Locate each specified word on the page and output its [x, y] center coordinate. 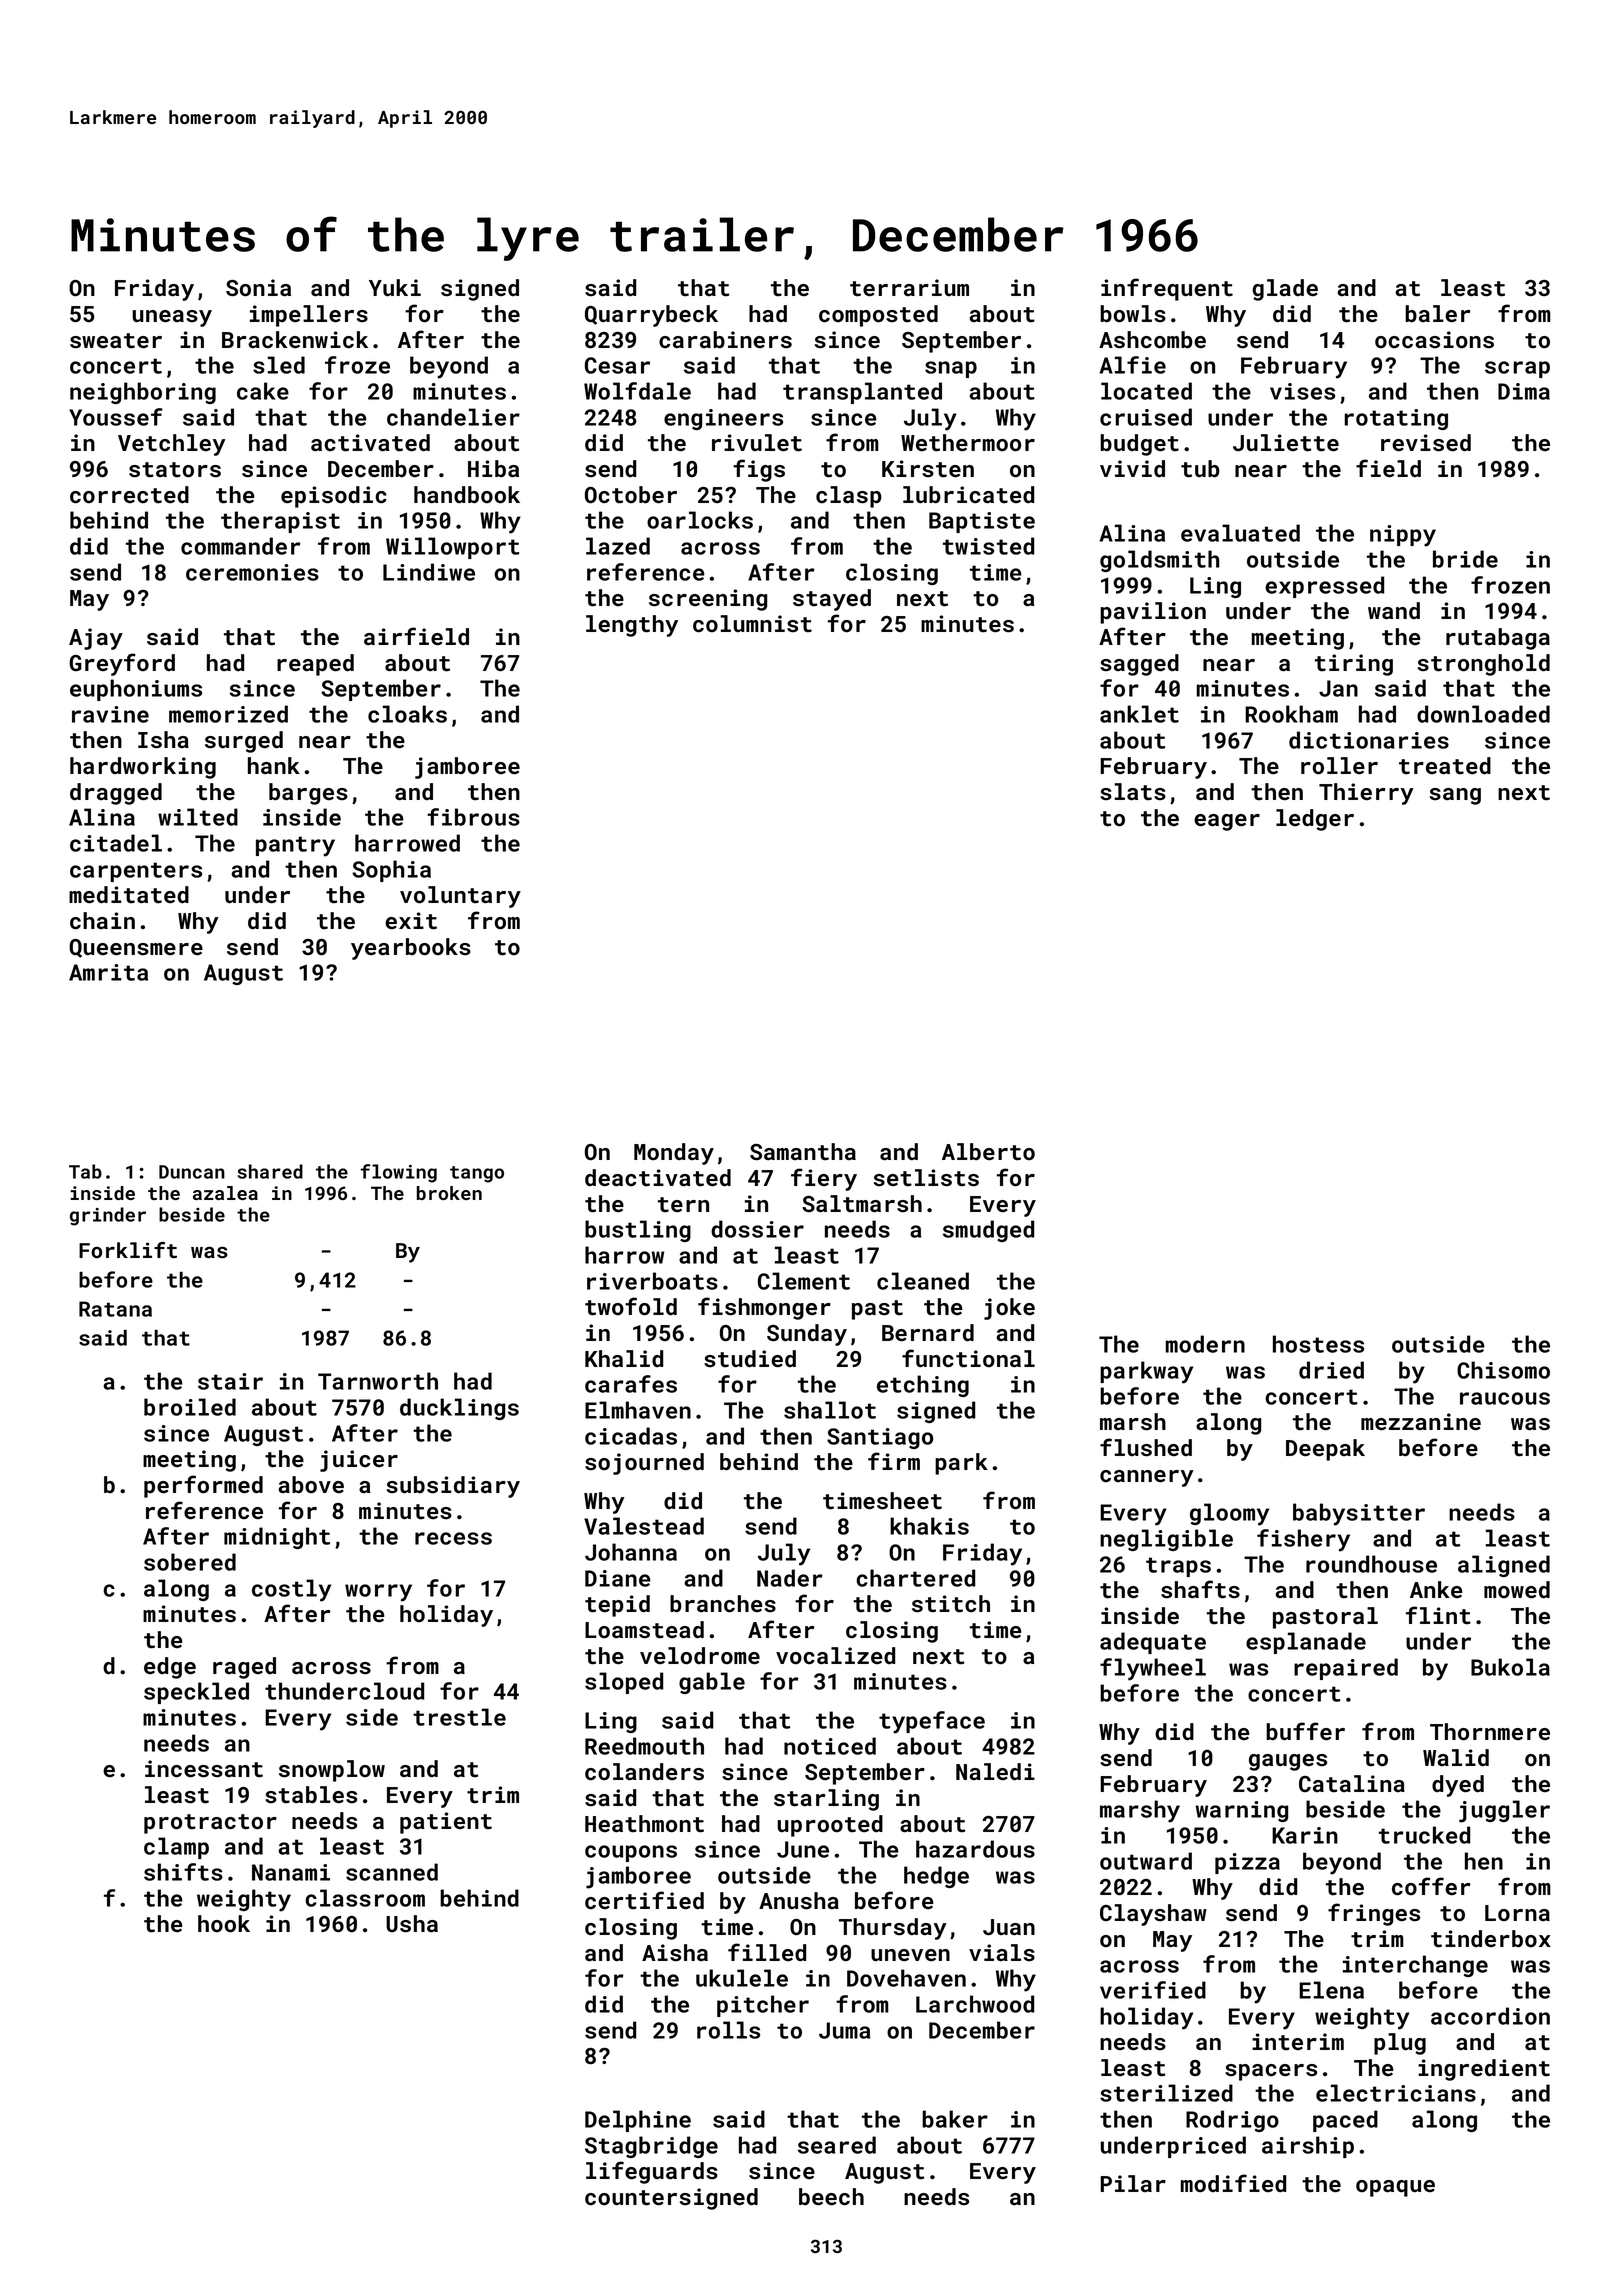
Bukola [1510, 1667]
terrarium [909, 288]
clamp [176, 1848]
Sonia [258, 288]
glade [1285, 290]
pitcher [763, 2006]
